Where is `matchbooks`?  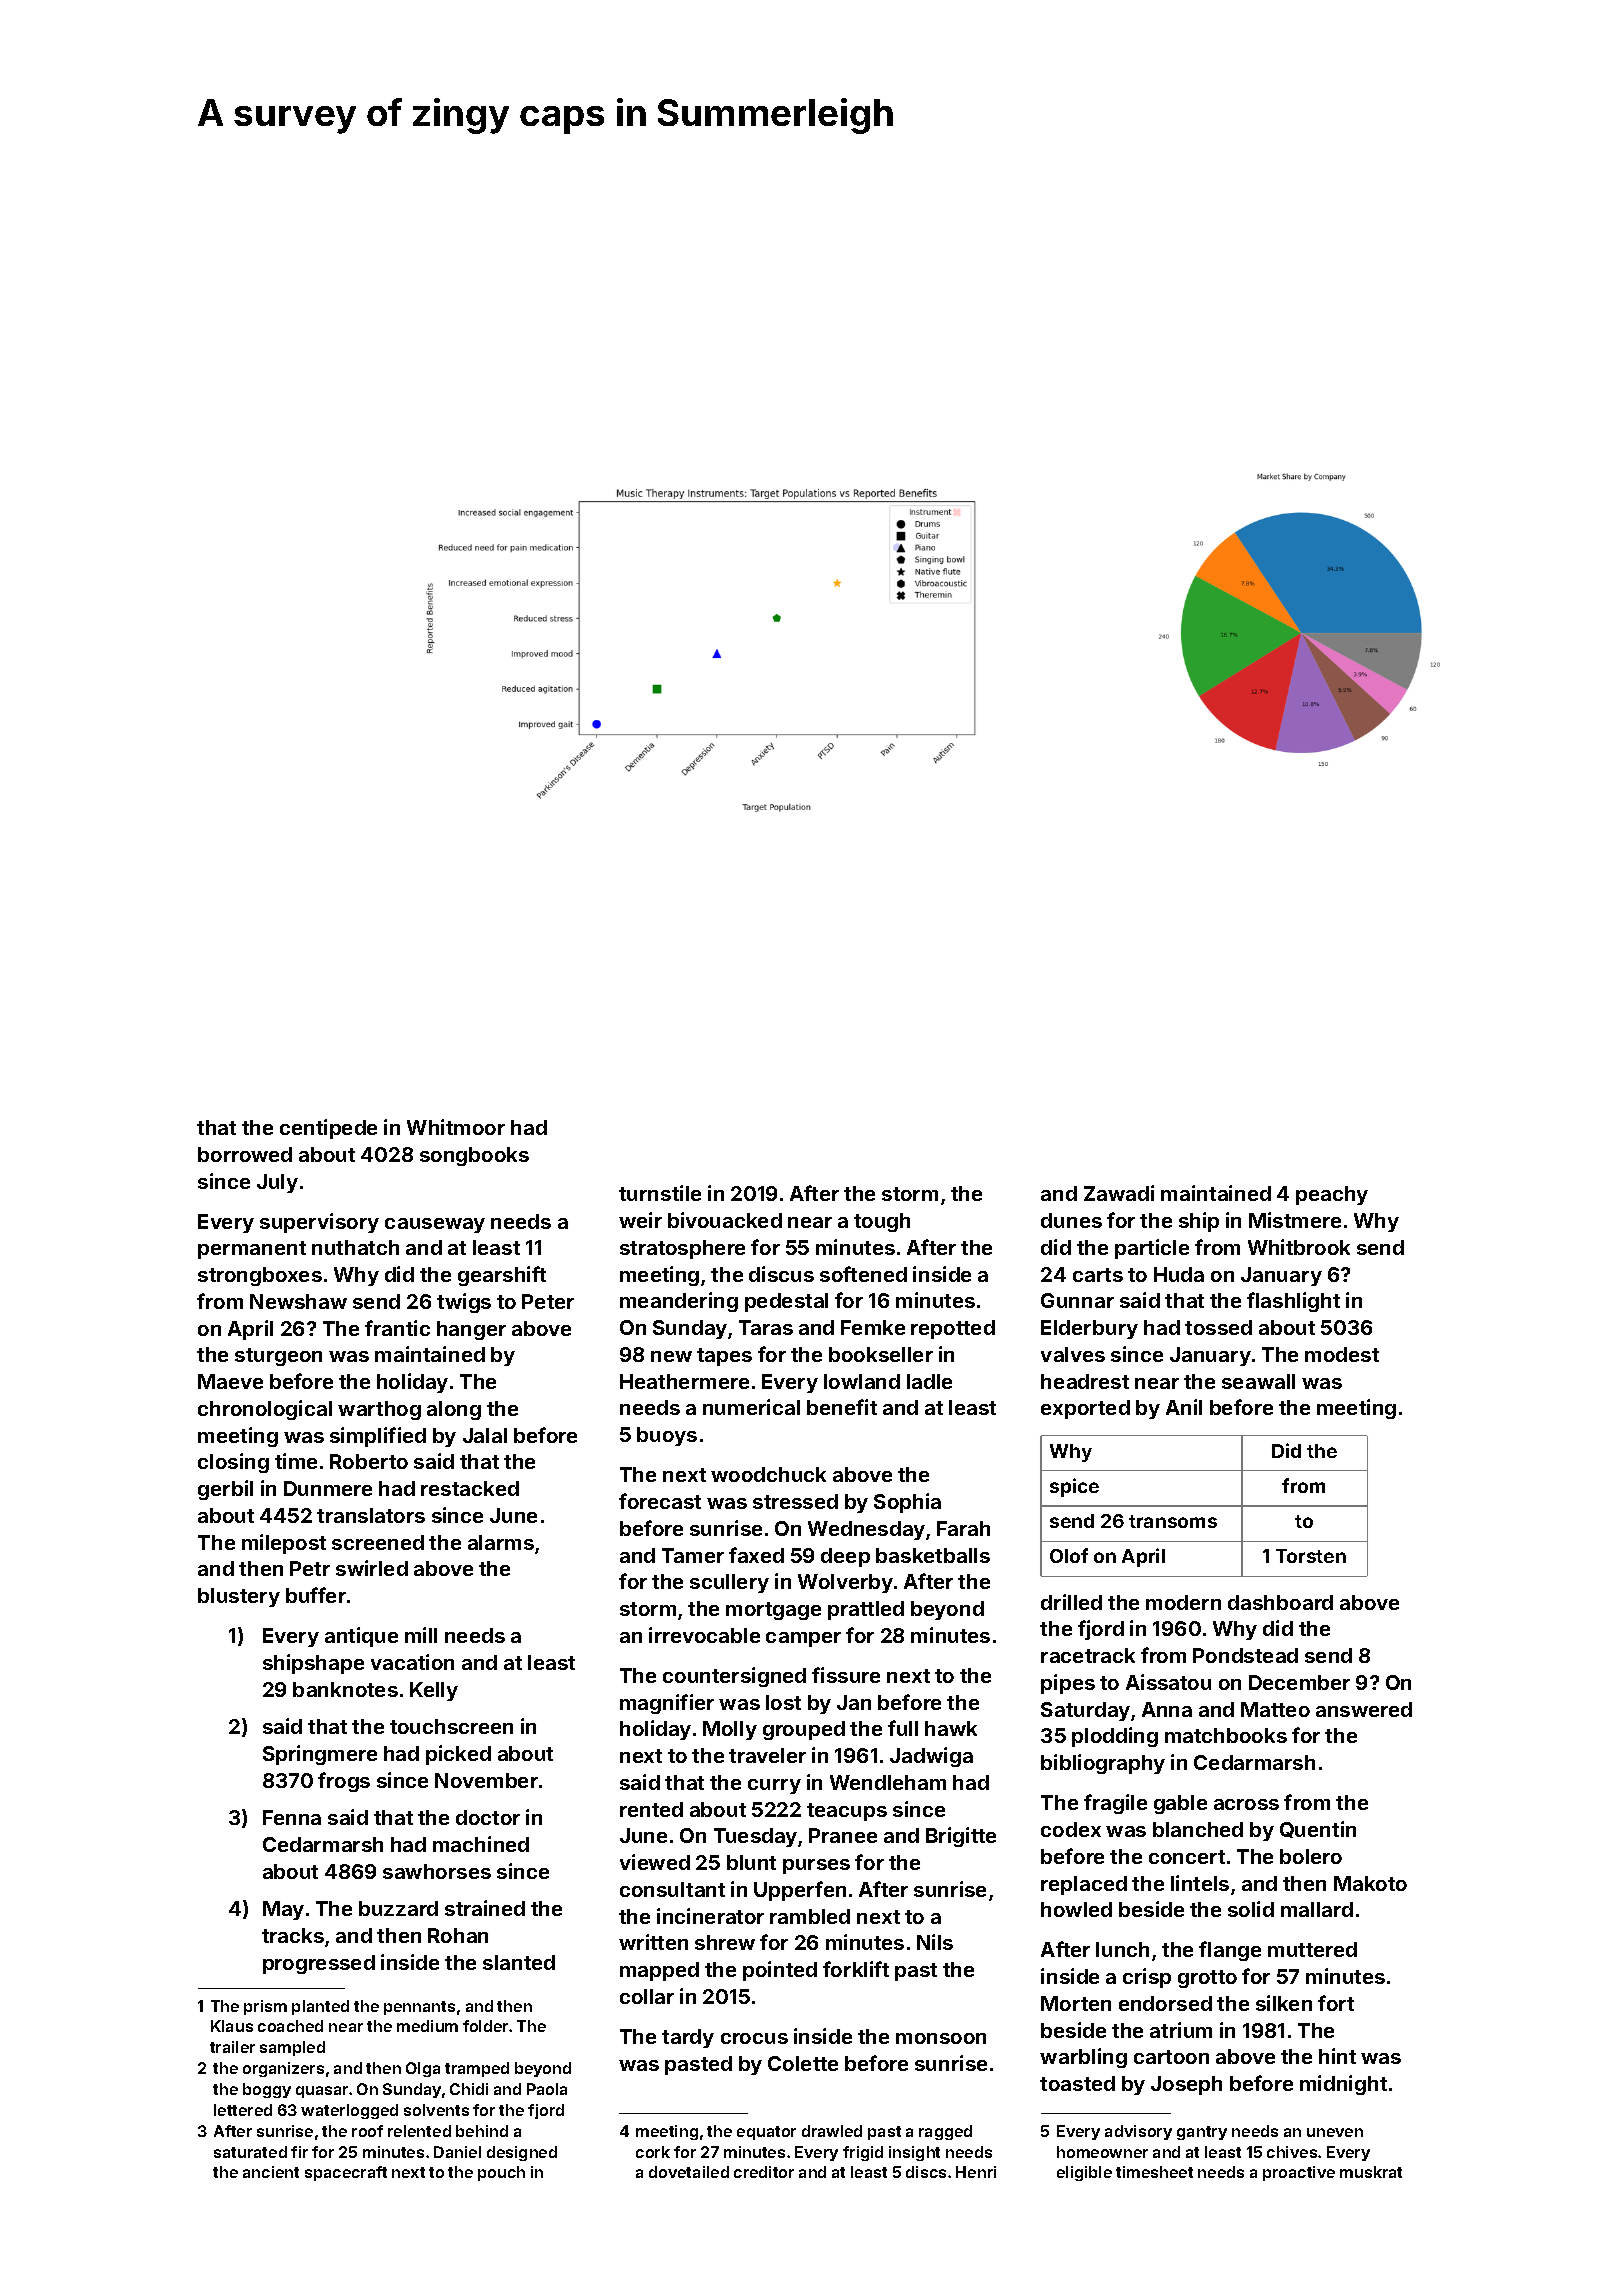
matchbooks is located at coordinates (1226, 1735).
